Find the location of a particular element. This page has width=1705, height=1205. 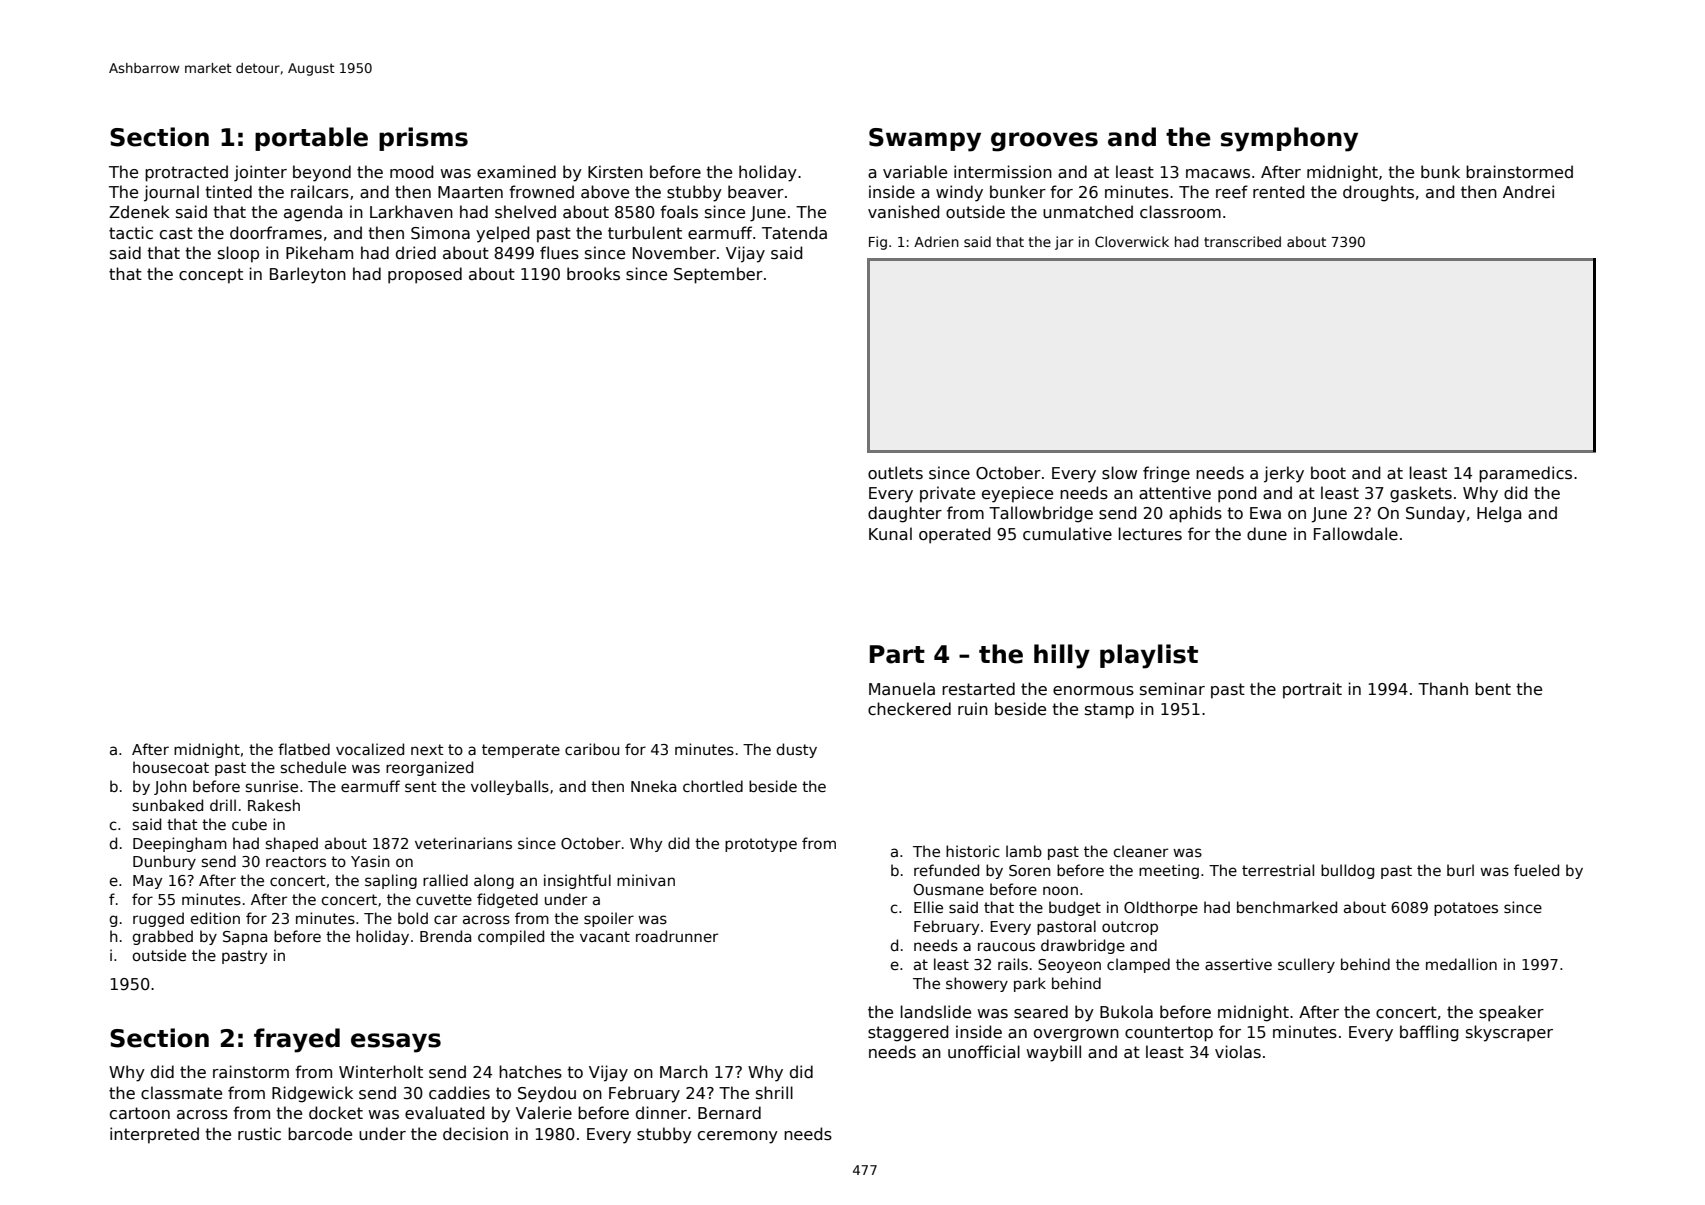

Andrei is located at coordinates (1528, 191).
